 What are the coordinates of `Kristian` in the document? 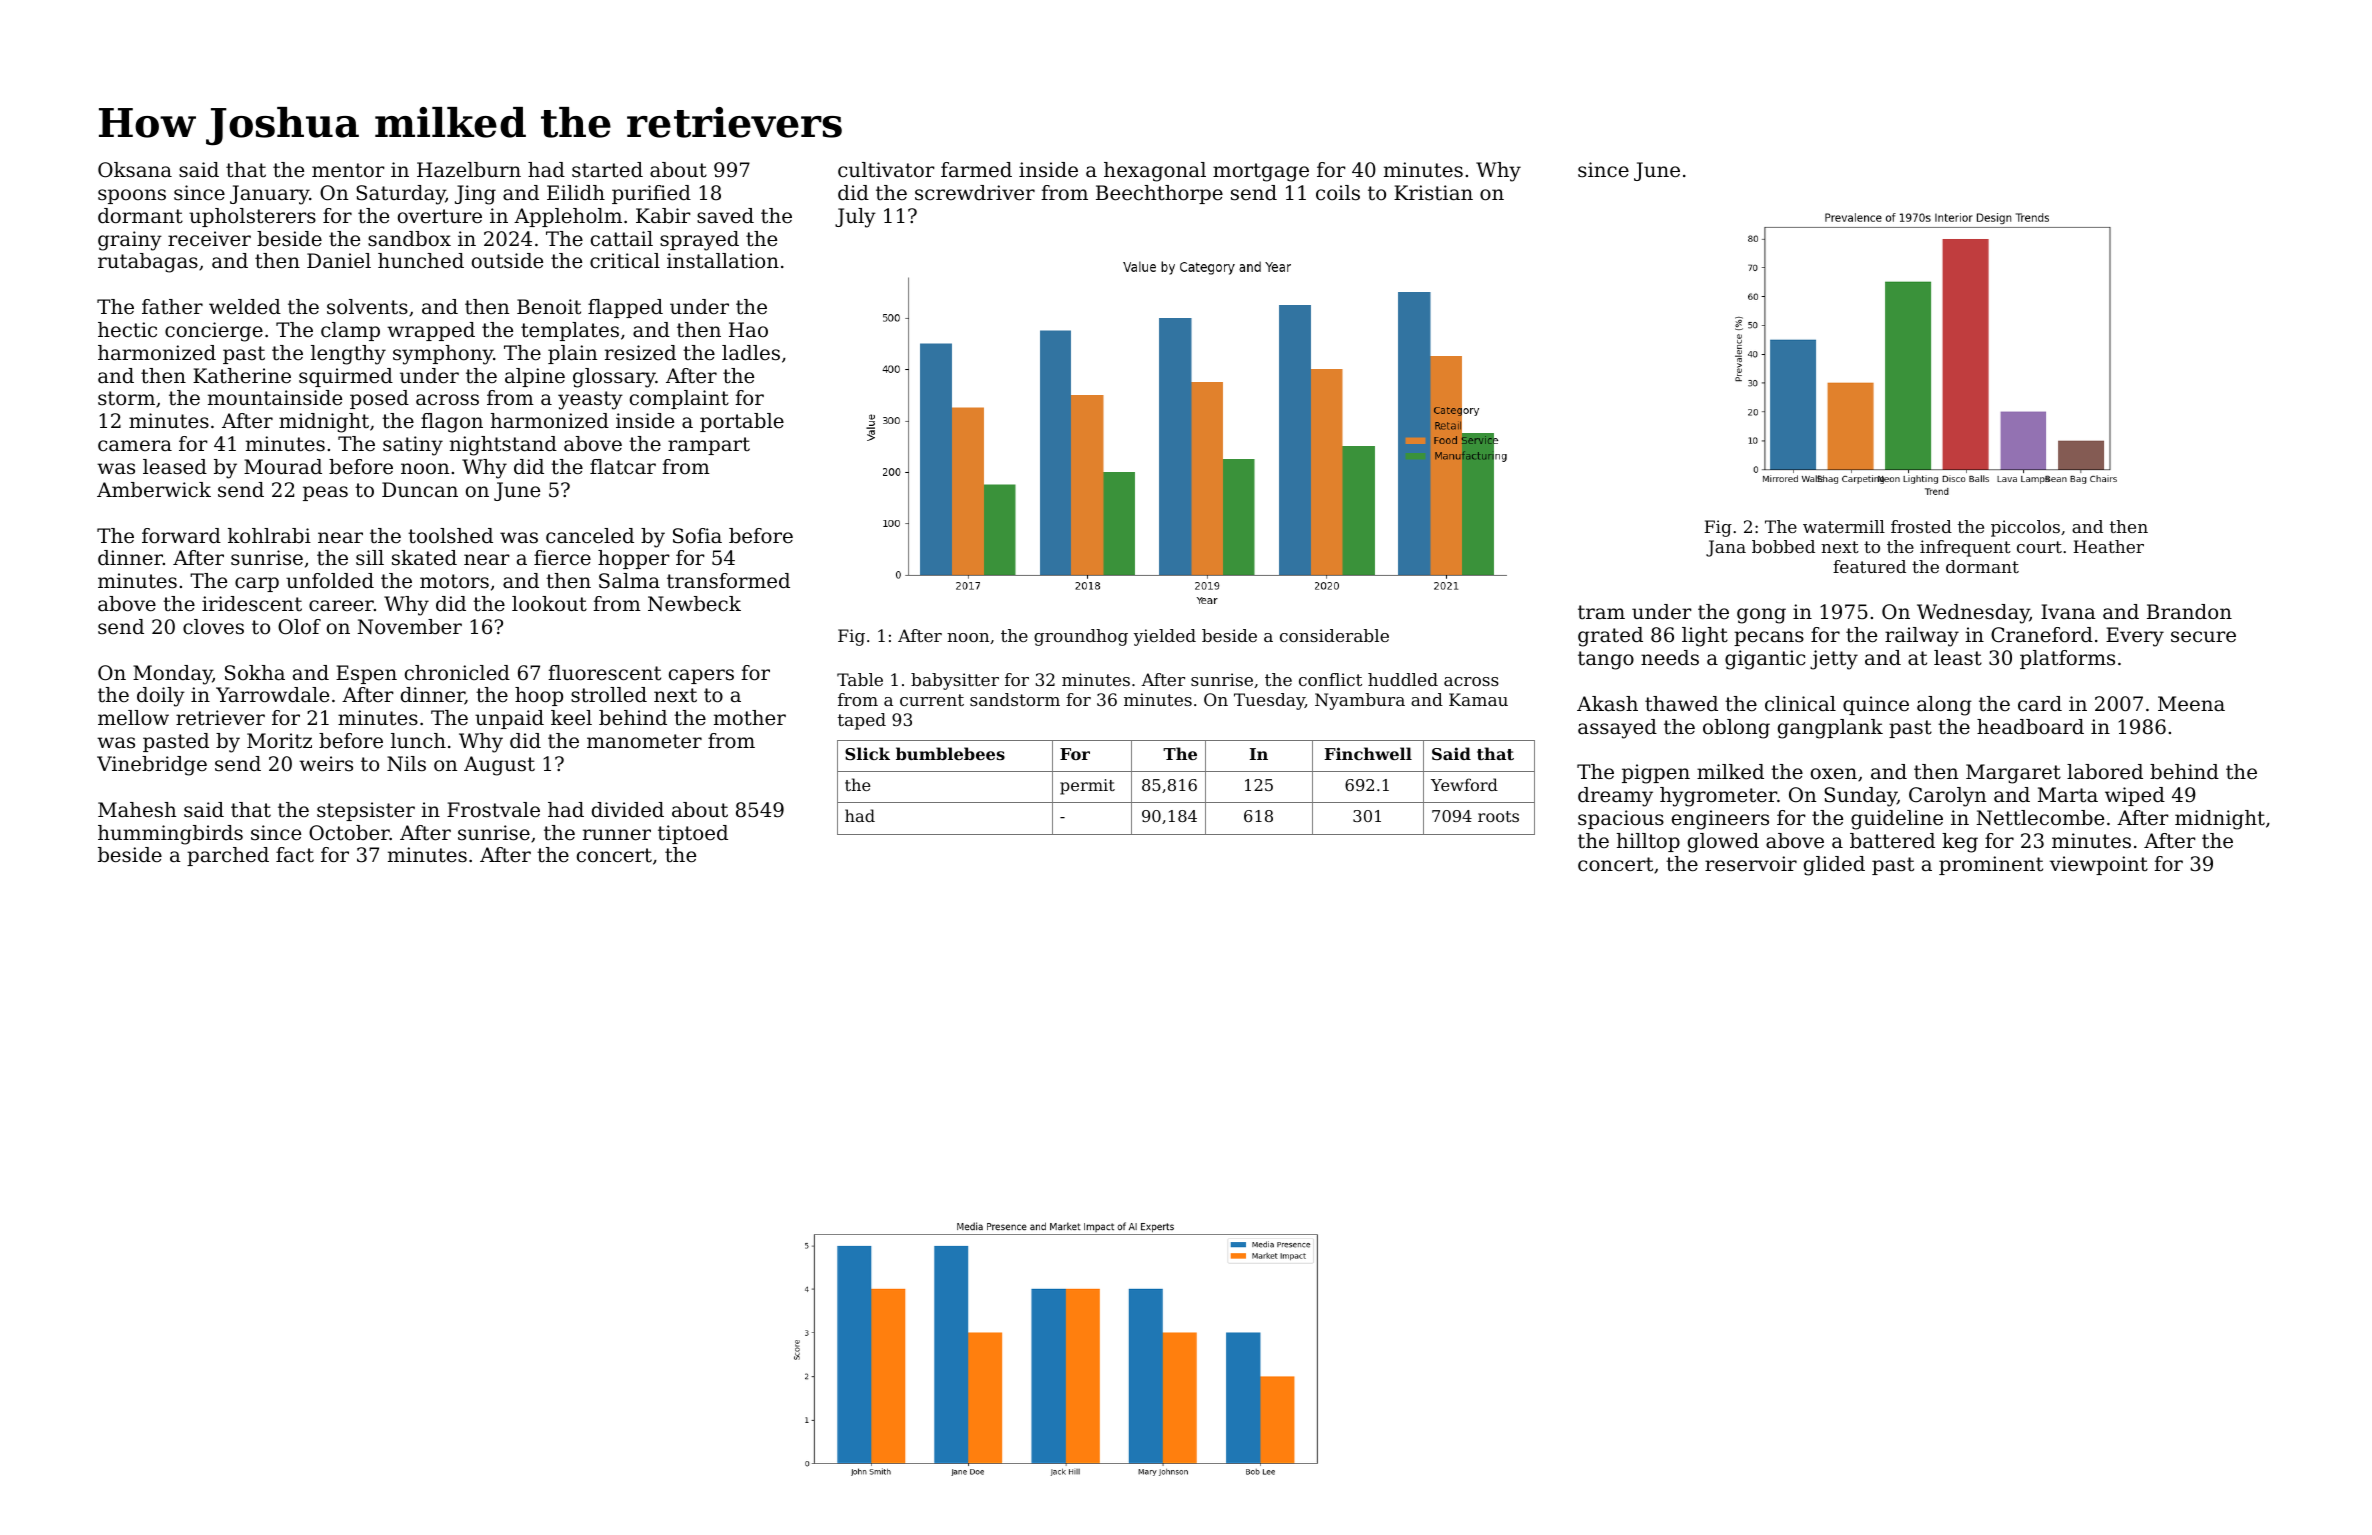 It's located at (1433, 193).
